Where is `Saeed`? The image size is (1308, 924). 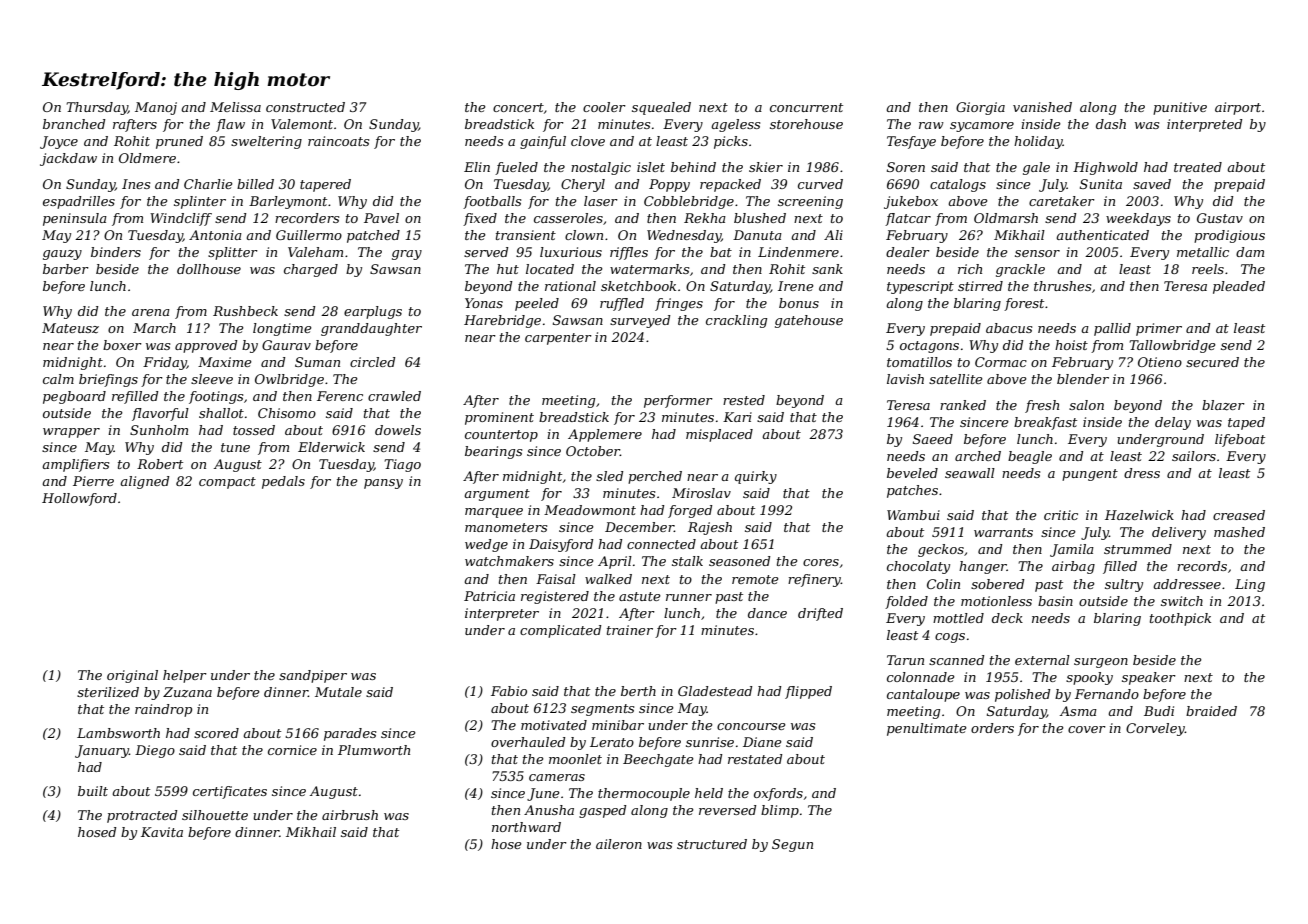 Saeed is located at coordinates (933, 439).
